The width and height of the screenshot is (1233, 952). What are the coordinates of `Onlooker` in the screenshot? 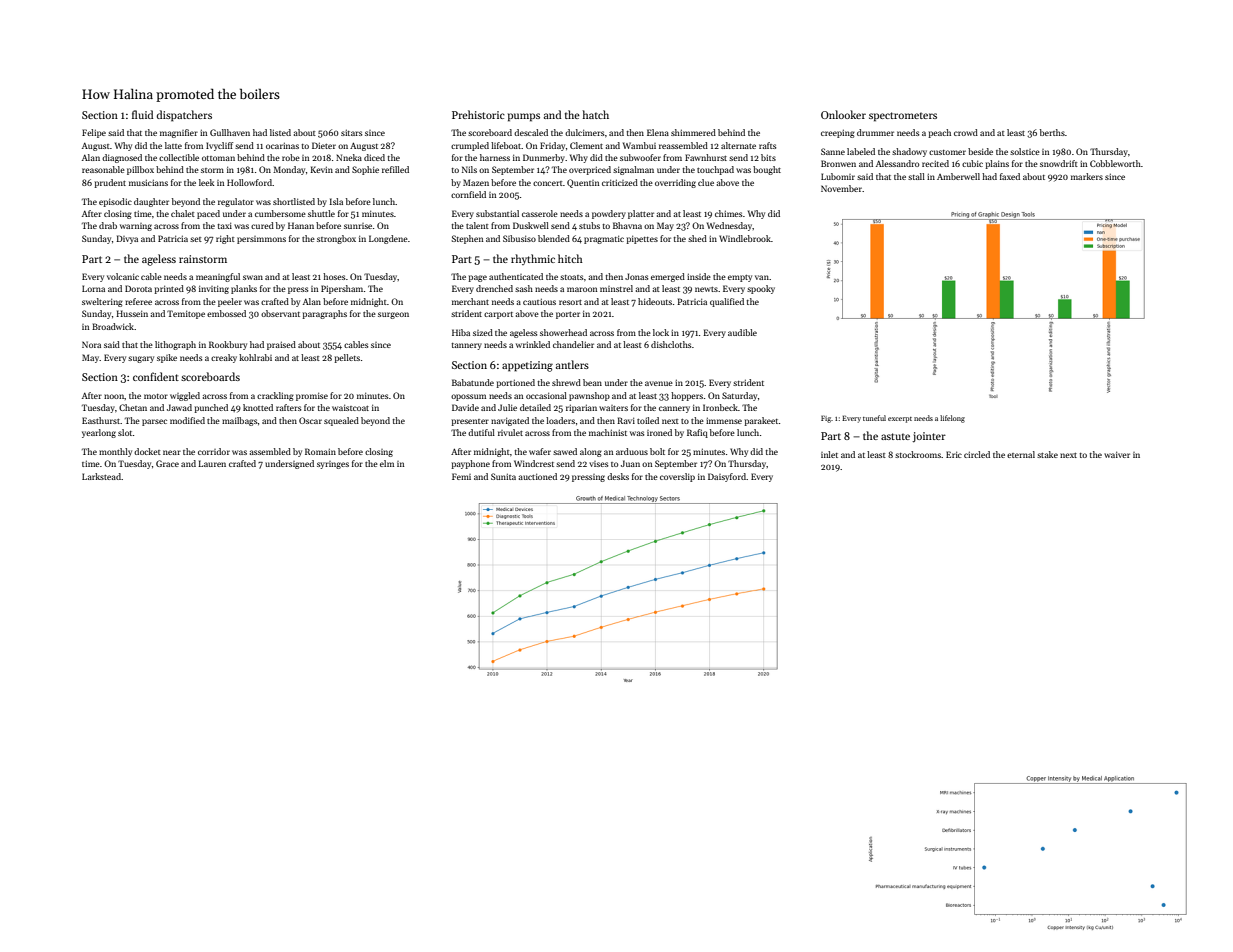 It's located at (843, 114).
